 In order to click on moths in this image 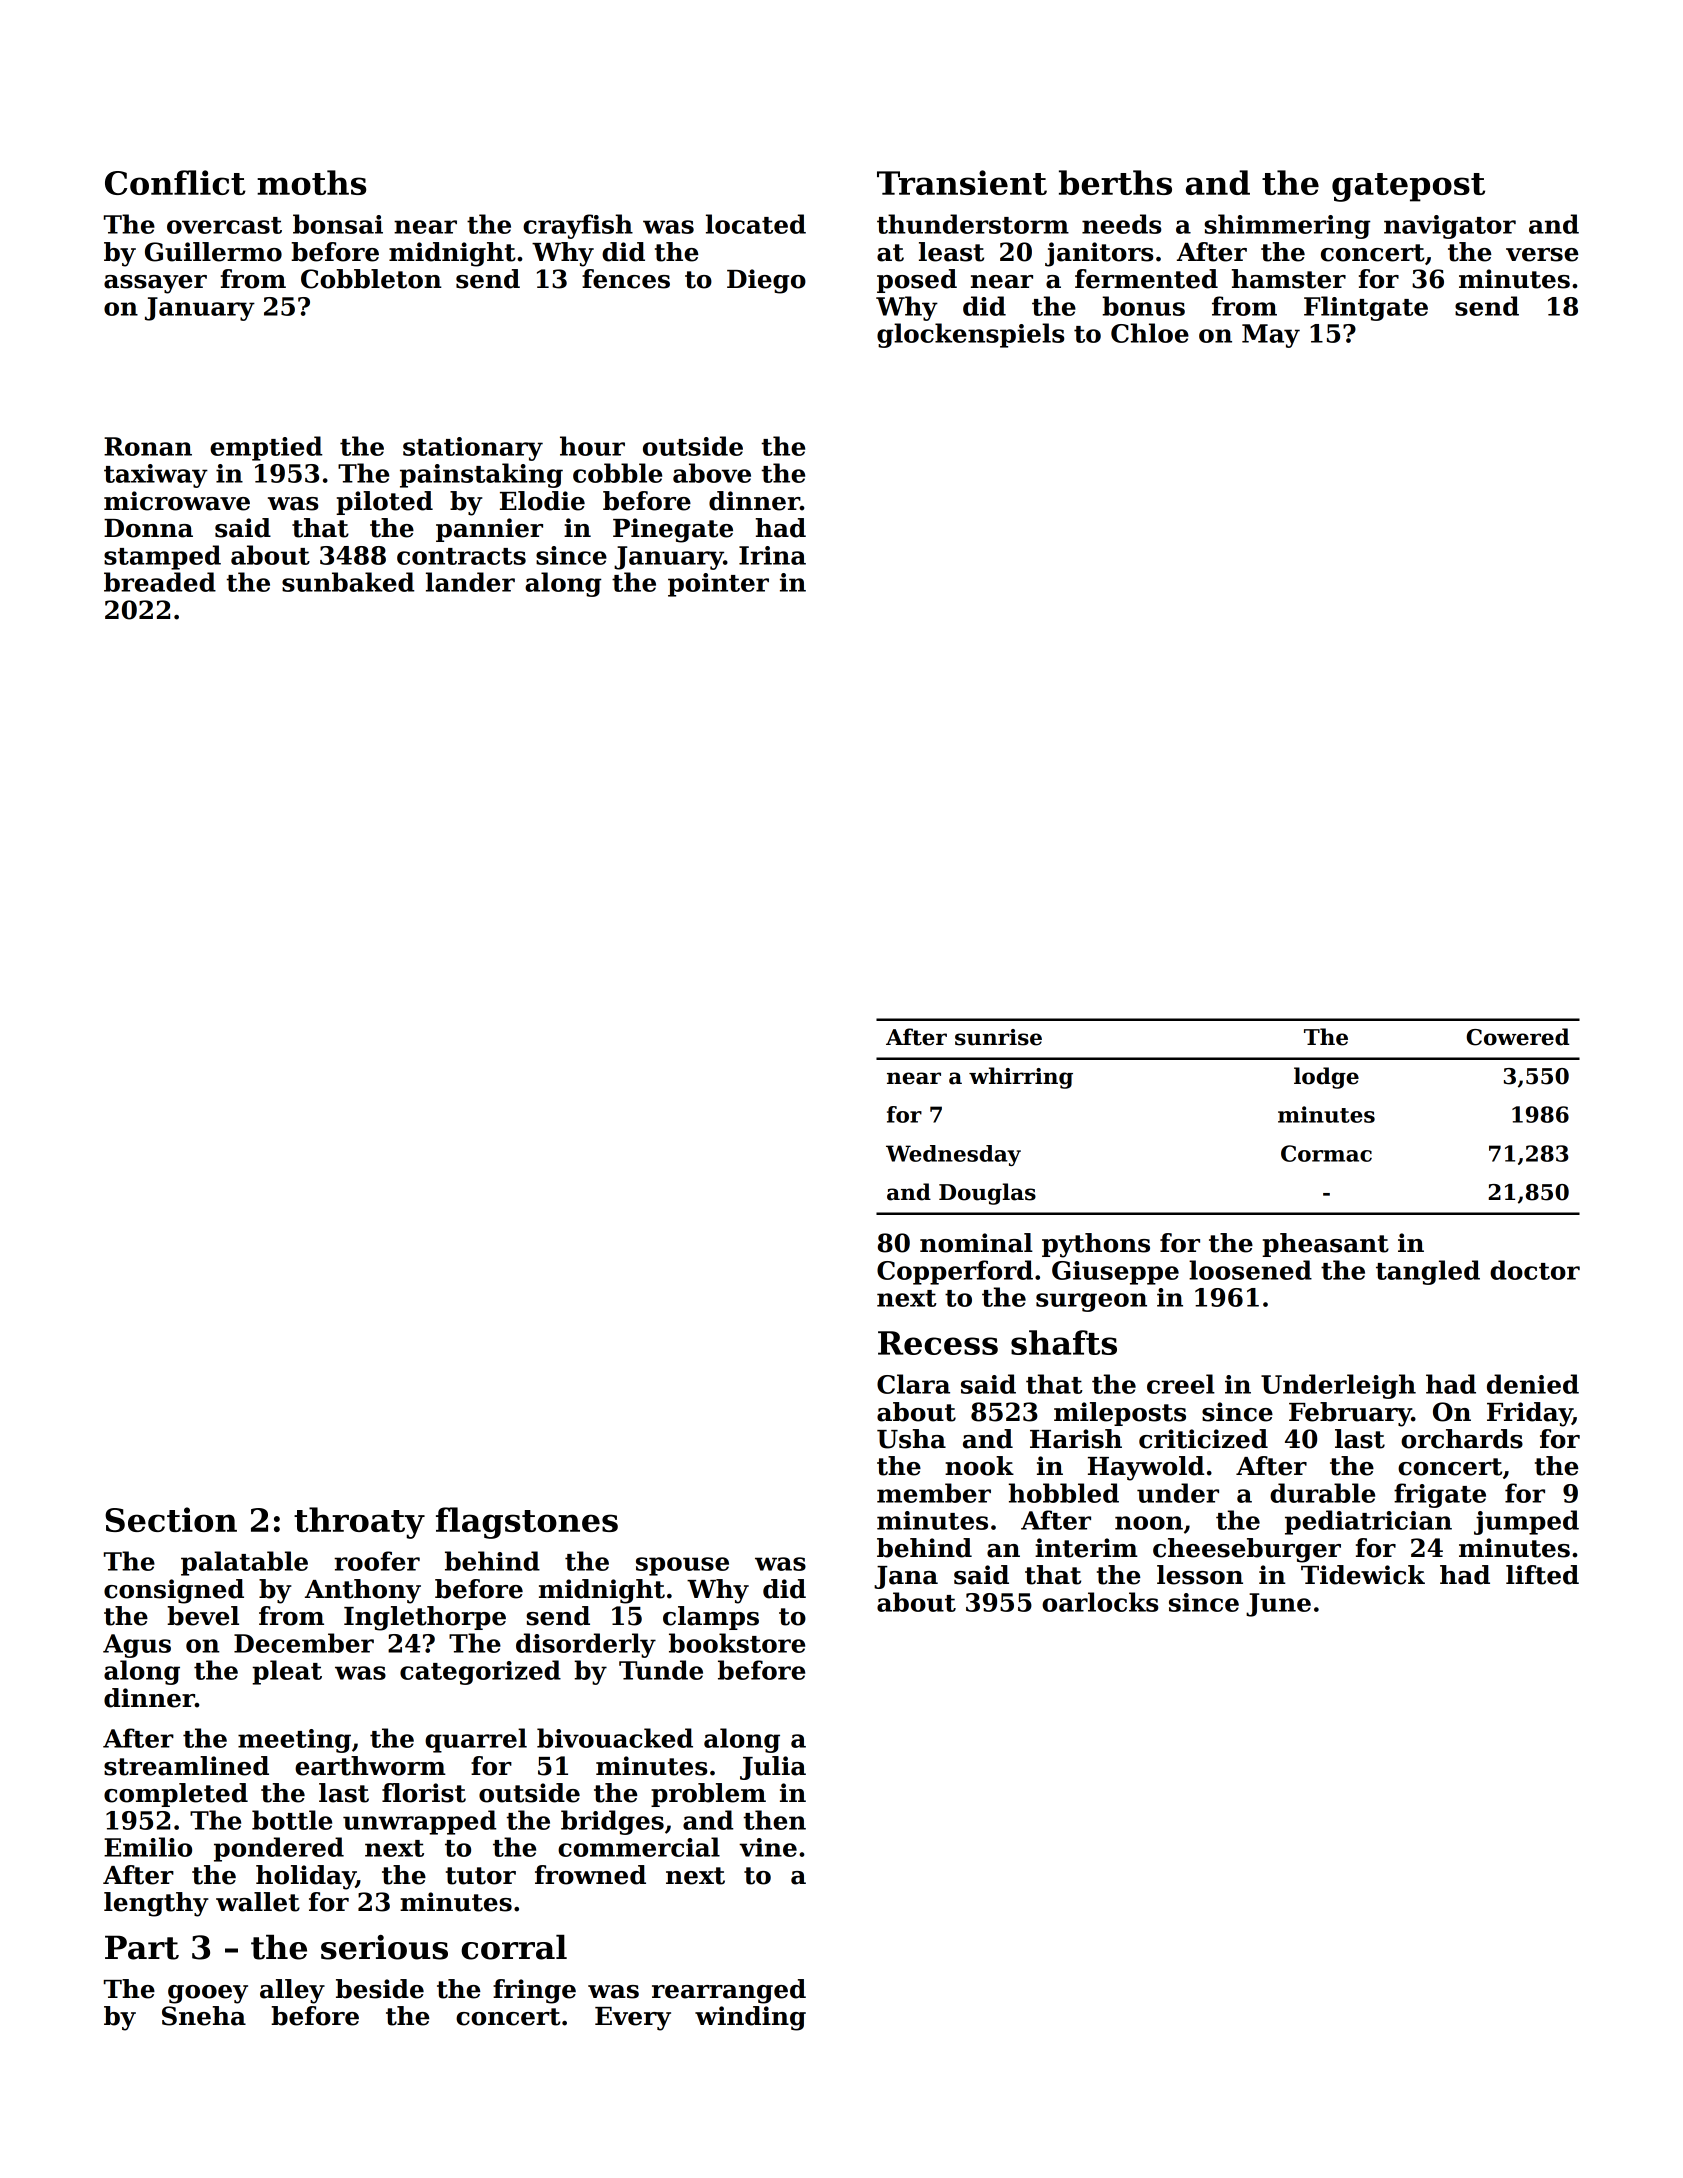, I will do `click(311, 182)`.
